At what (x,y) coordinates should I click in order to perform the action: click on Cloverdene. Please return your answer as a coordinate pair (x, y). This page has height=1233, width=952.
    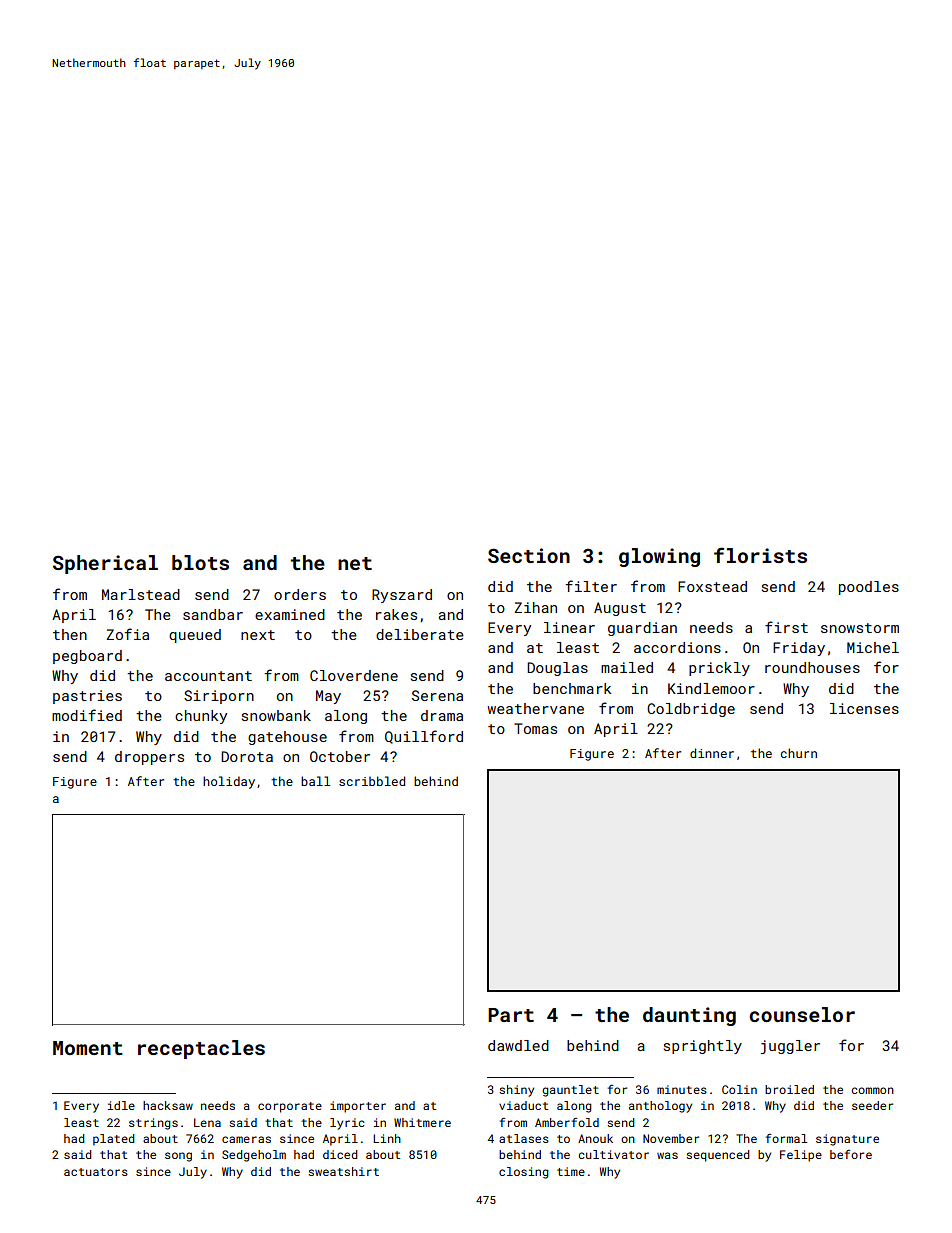
    Looking at the image, I should click on (354, 675).
